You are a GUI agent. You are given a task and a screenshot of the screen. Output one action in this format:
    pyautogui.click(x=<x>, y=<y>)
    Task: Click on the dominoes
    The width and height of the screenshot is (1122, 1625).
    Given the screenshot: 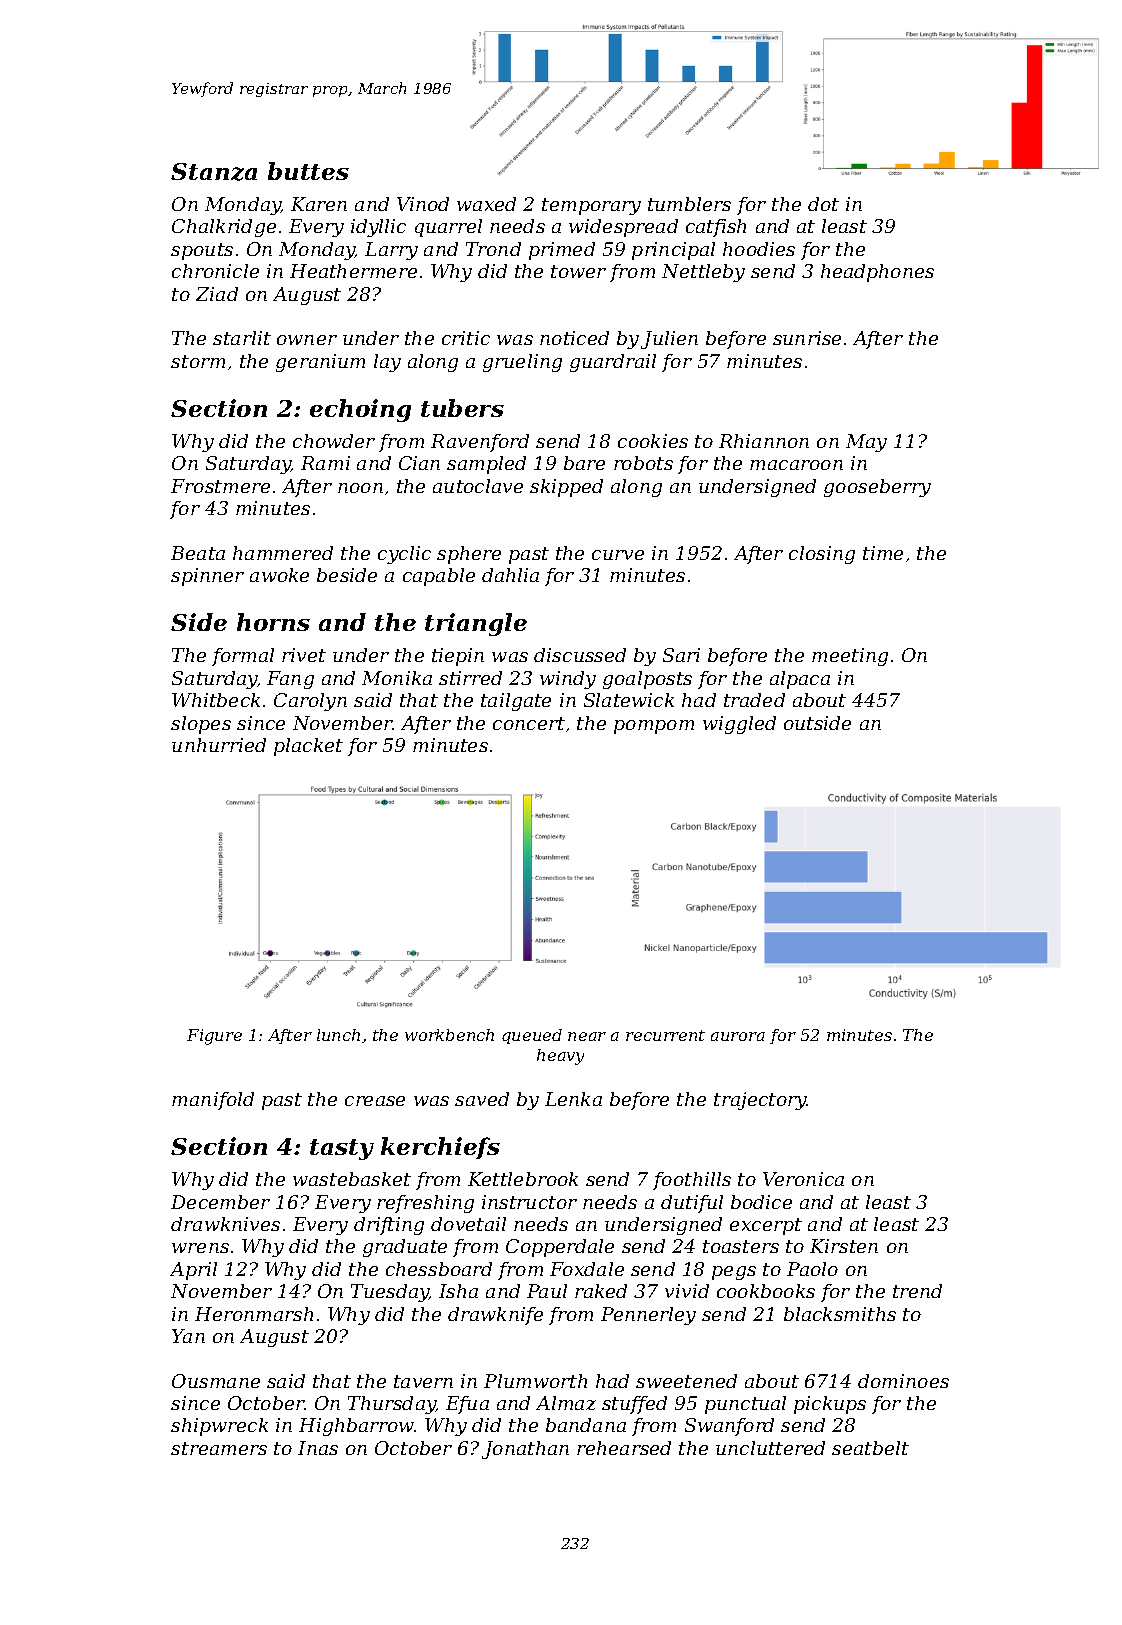 What is the action you would take?
    pyautogui.click(x=903, y=1381)
